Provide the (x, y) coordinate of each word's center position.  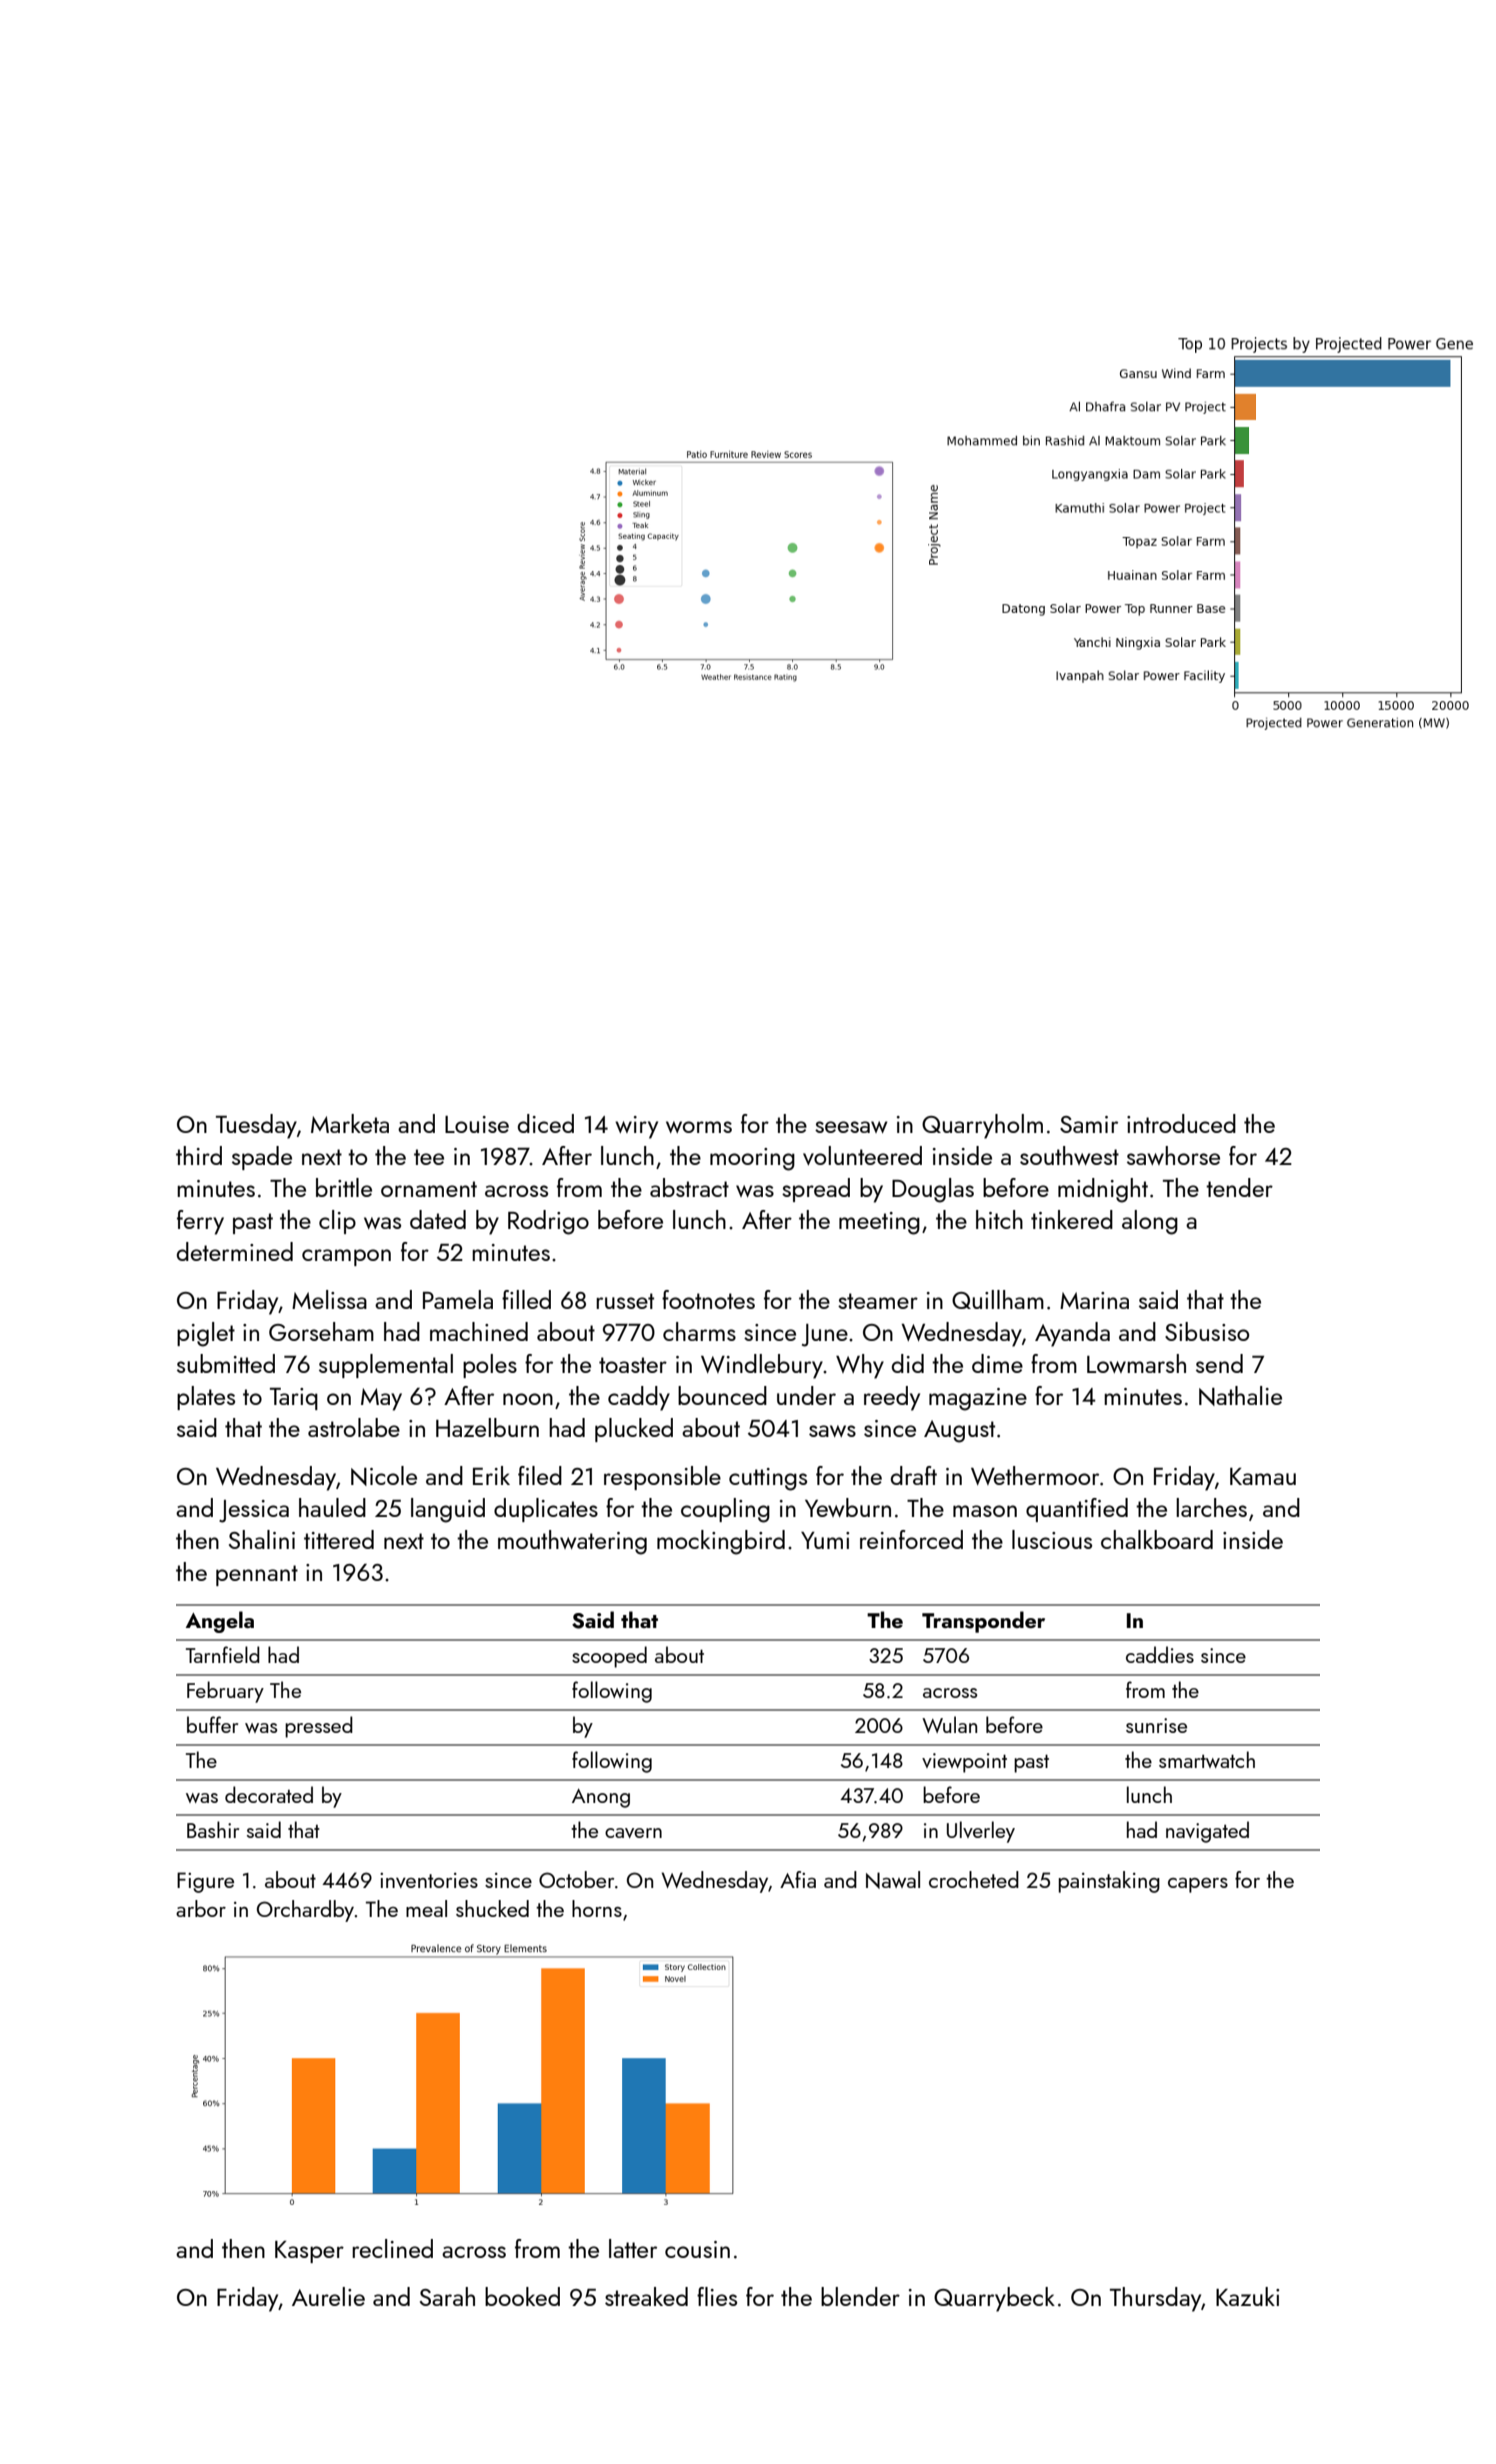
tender (1239, 1187)
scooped (609, 1657)
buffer (212, 1724)
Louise (477, 1124)
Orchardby (306, 1911)
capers (1198, 1885)
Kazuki (1247, 2296)
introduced (1181, 1123)
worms (699, 1127)
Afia (798, 1879)
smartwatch (1207, 1759)
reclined (392, 2248)
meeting (879, 1223)
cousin (697, 2249)
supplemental (386, 1366)
